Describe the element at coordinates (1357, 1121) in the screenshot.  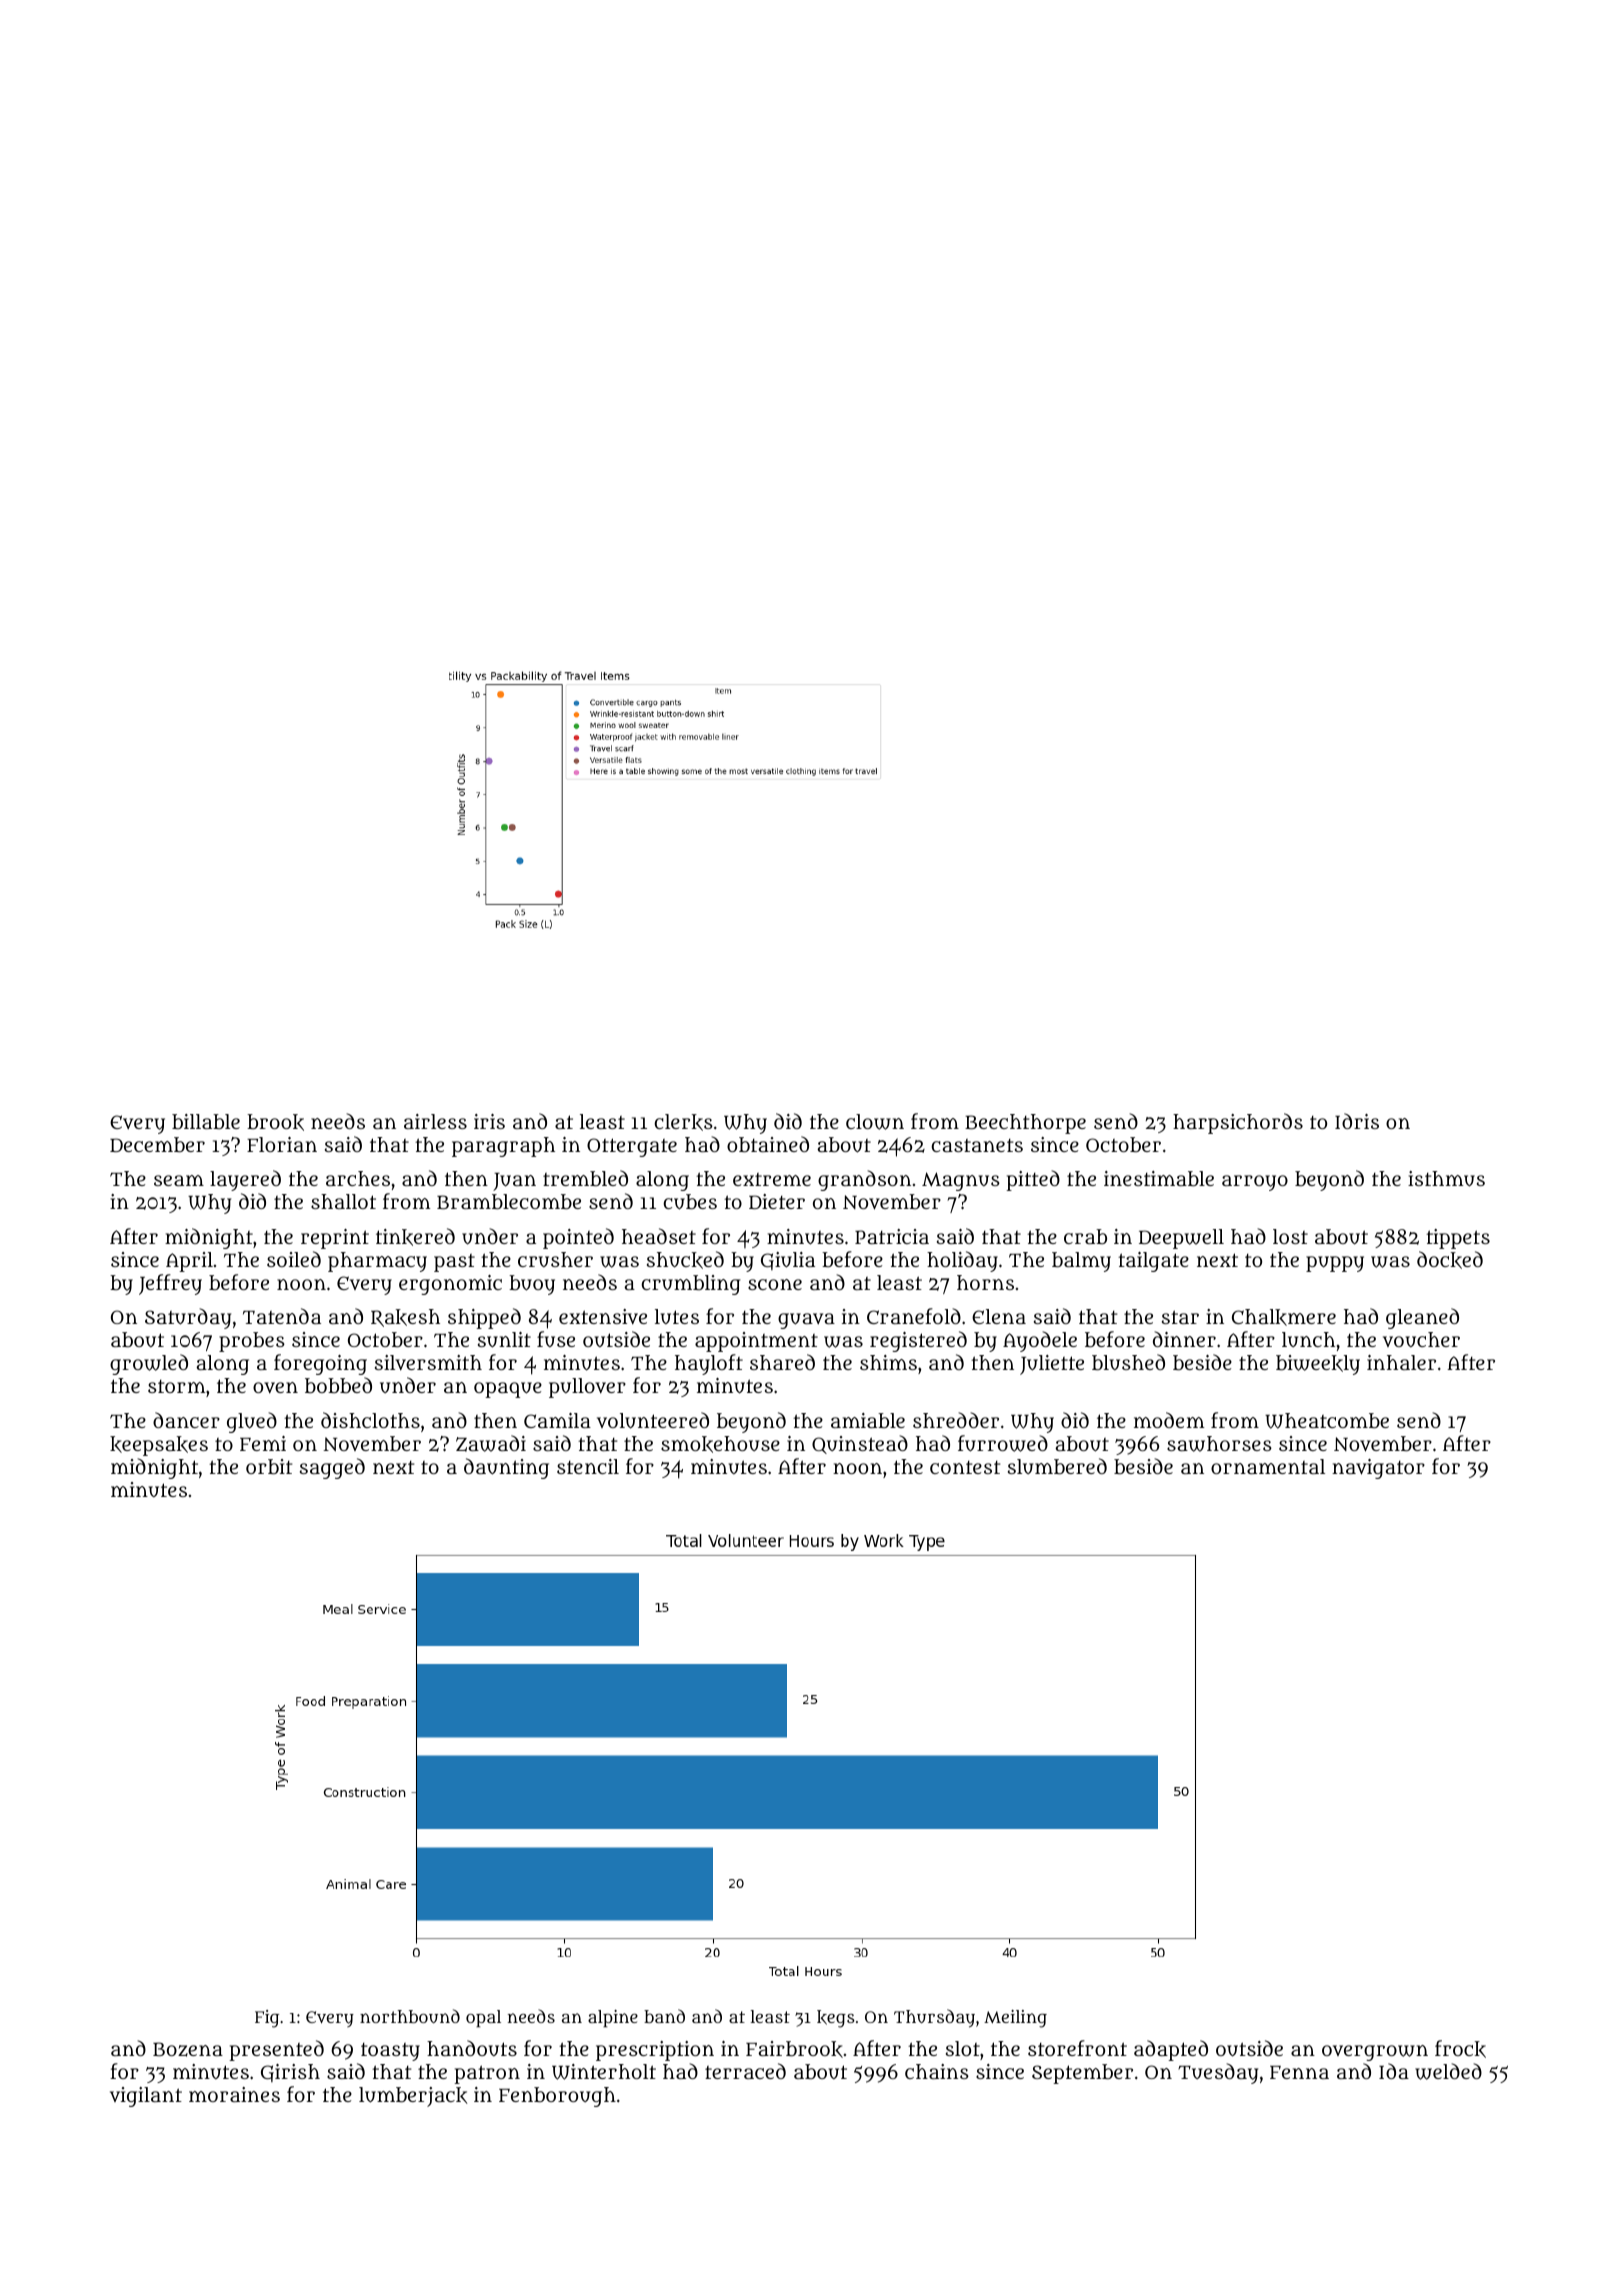
I see `Idris` at that location.
